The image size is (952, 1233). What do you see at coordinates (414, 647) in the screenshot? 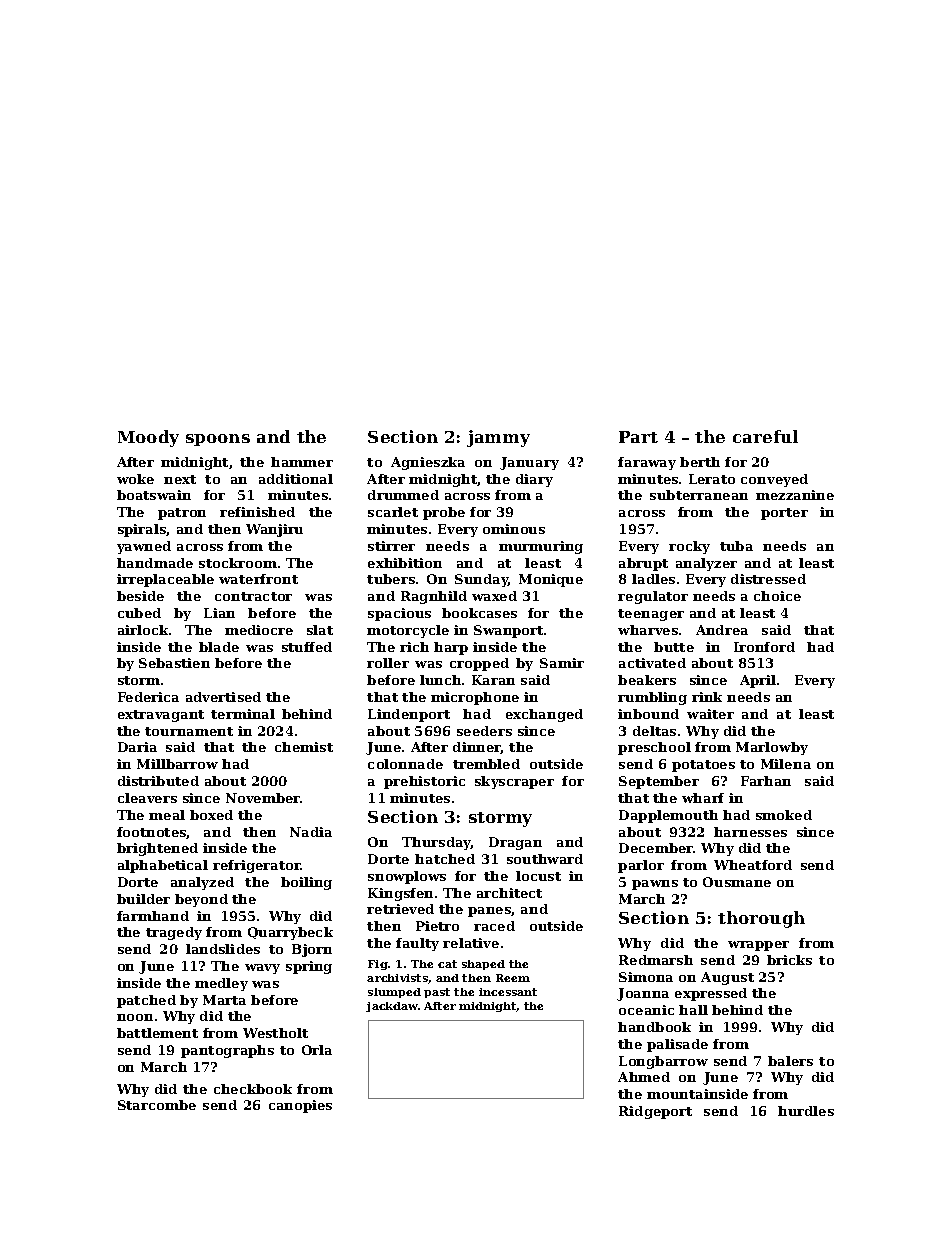
I see `rich` at bounding box center [414, 647].
